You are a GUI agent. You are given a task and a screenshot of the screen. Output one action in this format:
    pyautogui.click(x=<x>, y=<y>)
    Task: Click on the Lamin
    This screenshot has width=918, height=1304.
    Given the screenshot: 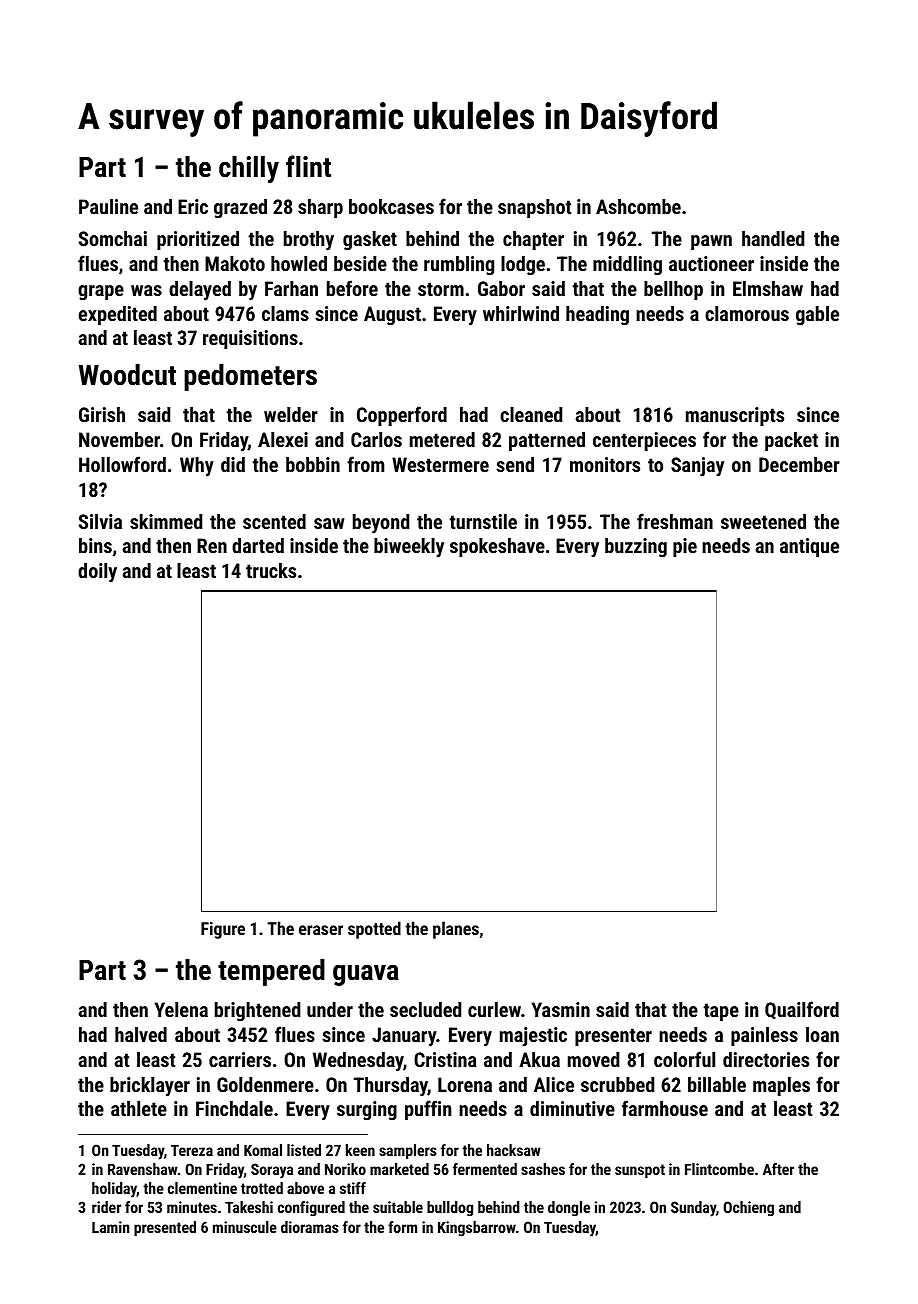 What is the action you would take?
    pyautogui.click(x=111, y=1227)
